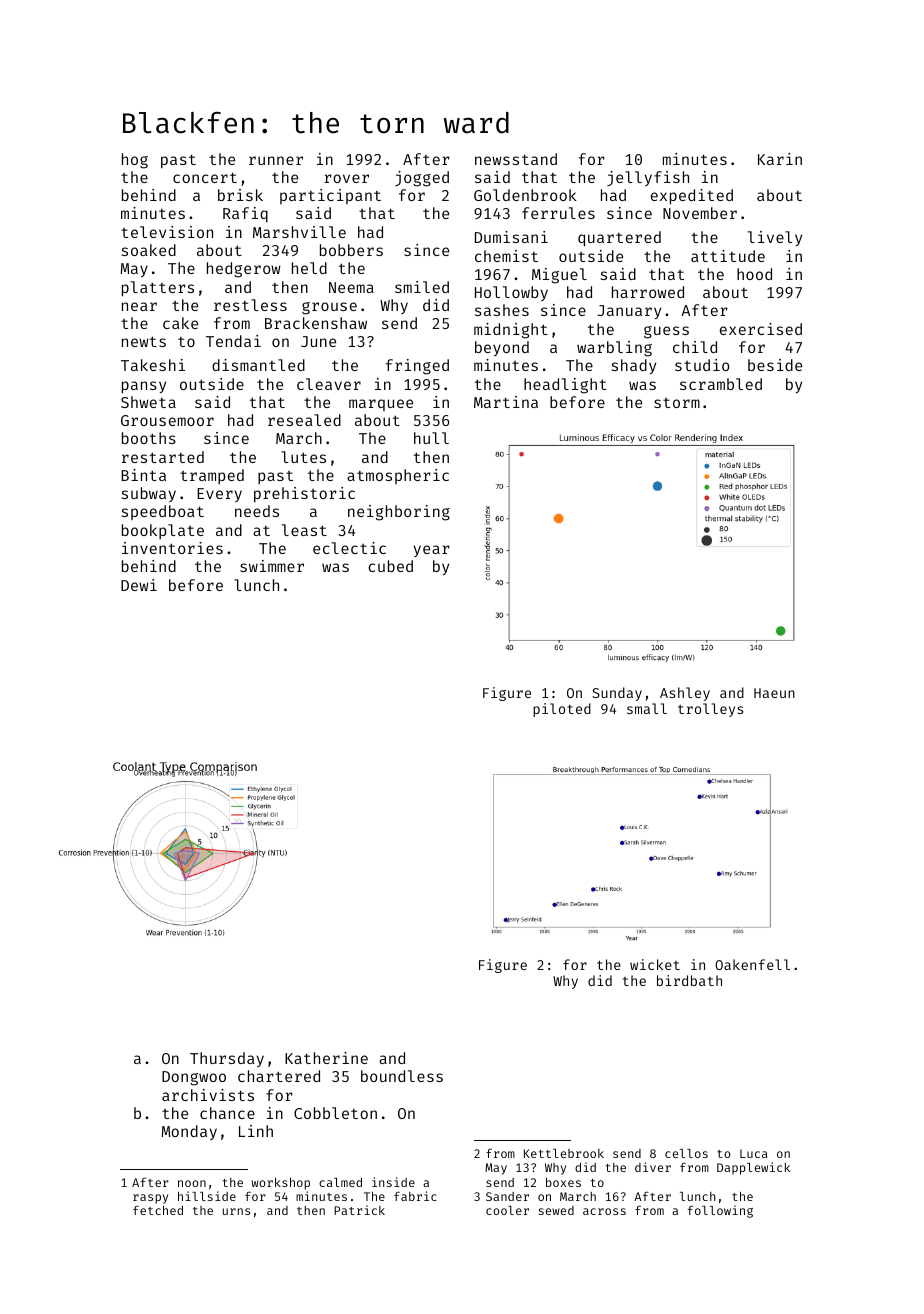 Image resolution: width=924 pixels, height=1314 pixels. What do you see at coordinates (774, 693) in the screenshot?
I see `Haeun` at bounding box center [774, 693].
